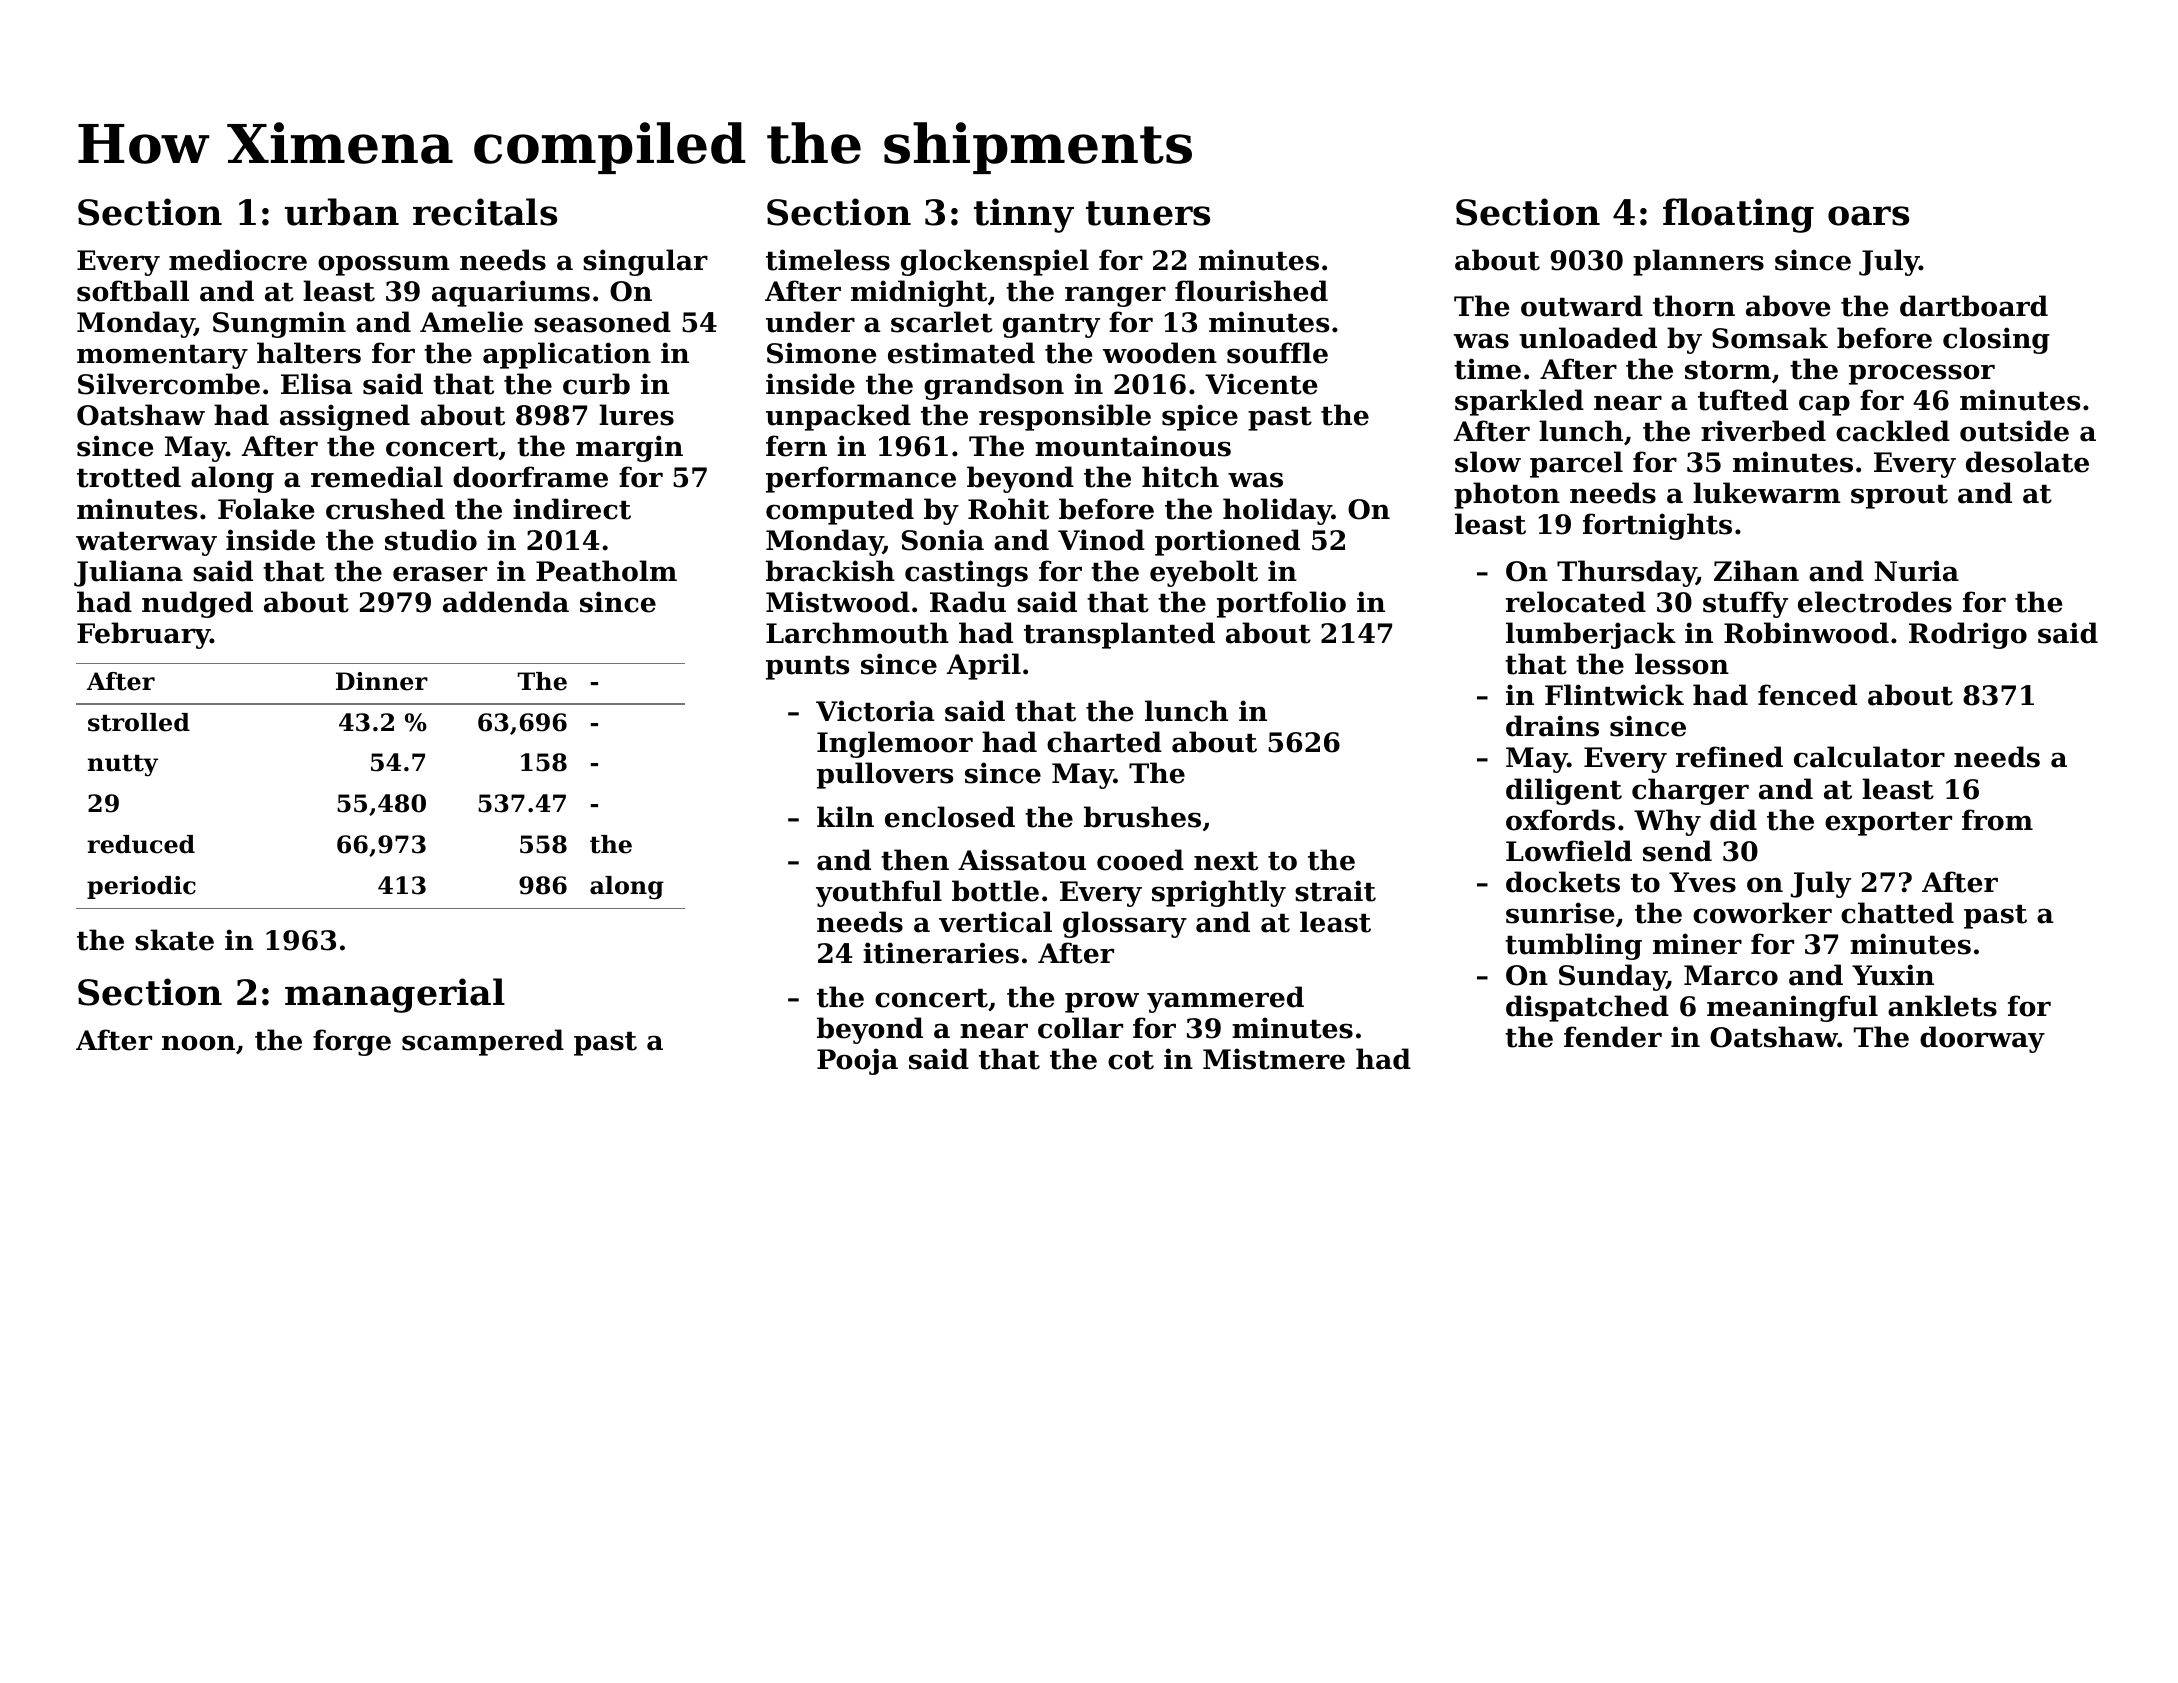 Image resolution: width=2178 pixels, height=1683 pixels. What do you see at coordinates (596, 384) in the screenshot?
I see `curb` at bounding box center [596, 384].
